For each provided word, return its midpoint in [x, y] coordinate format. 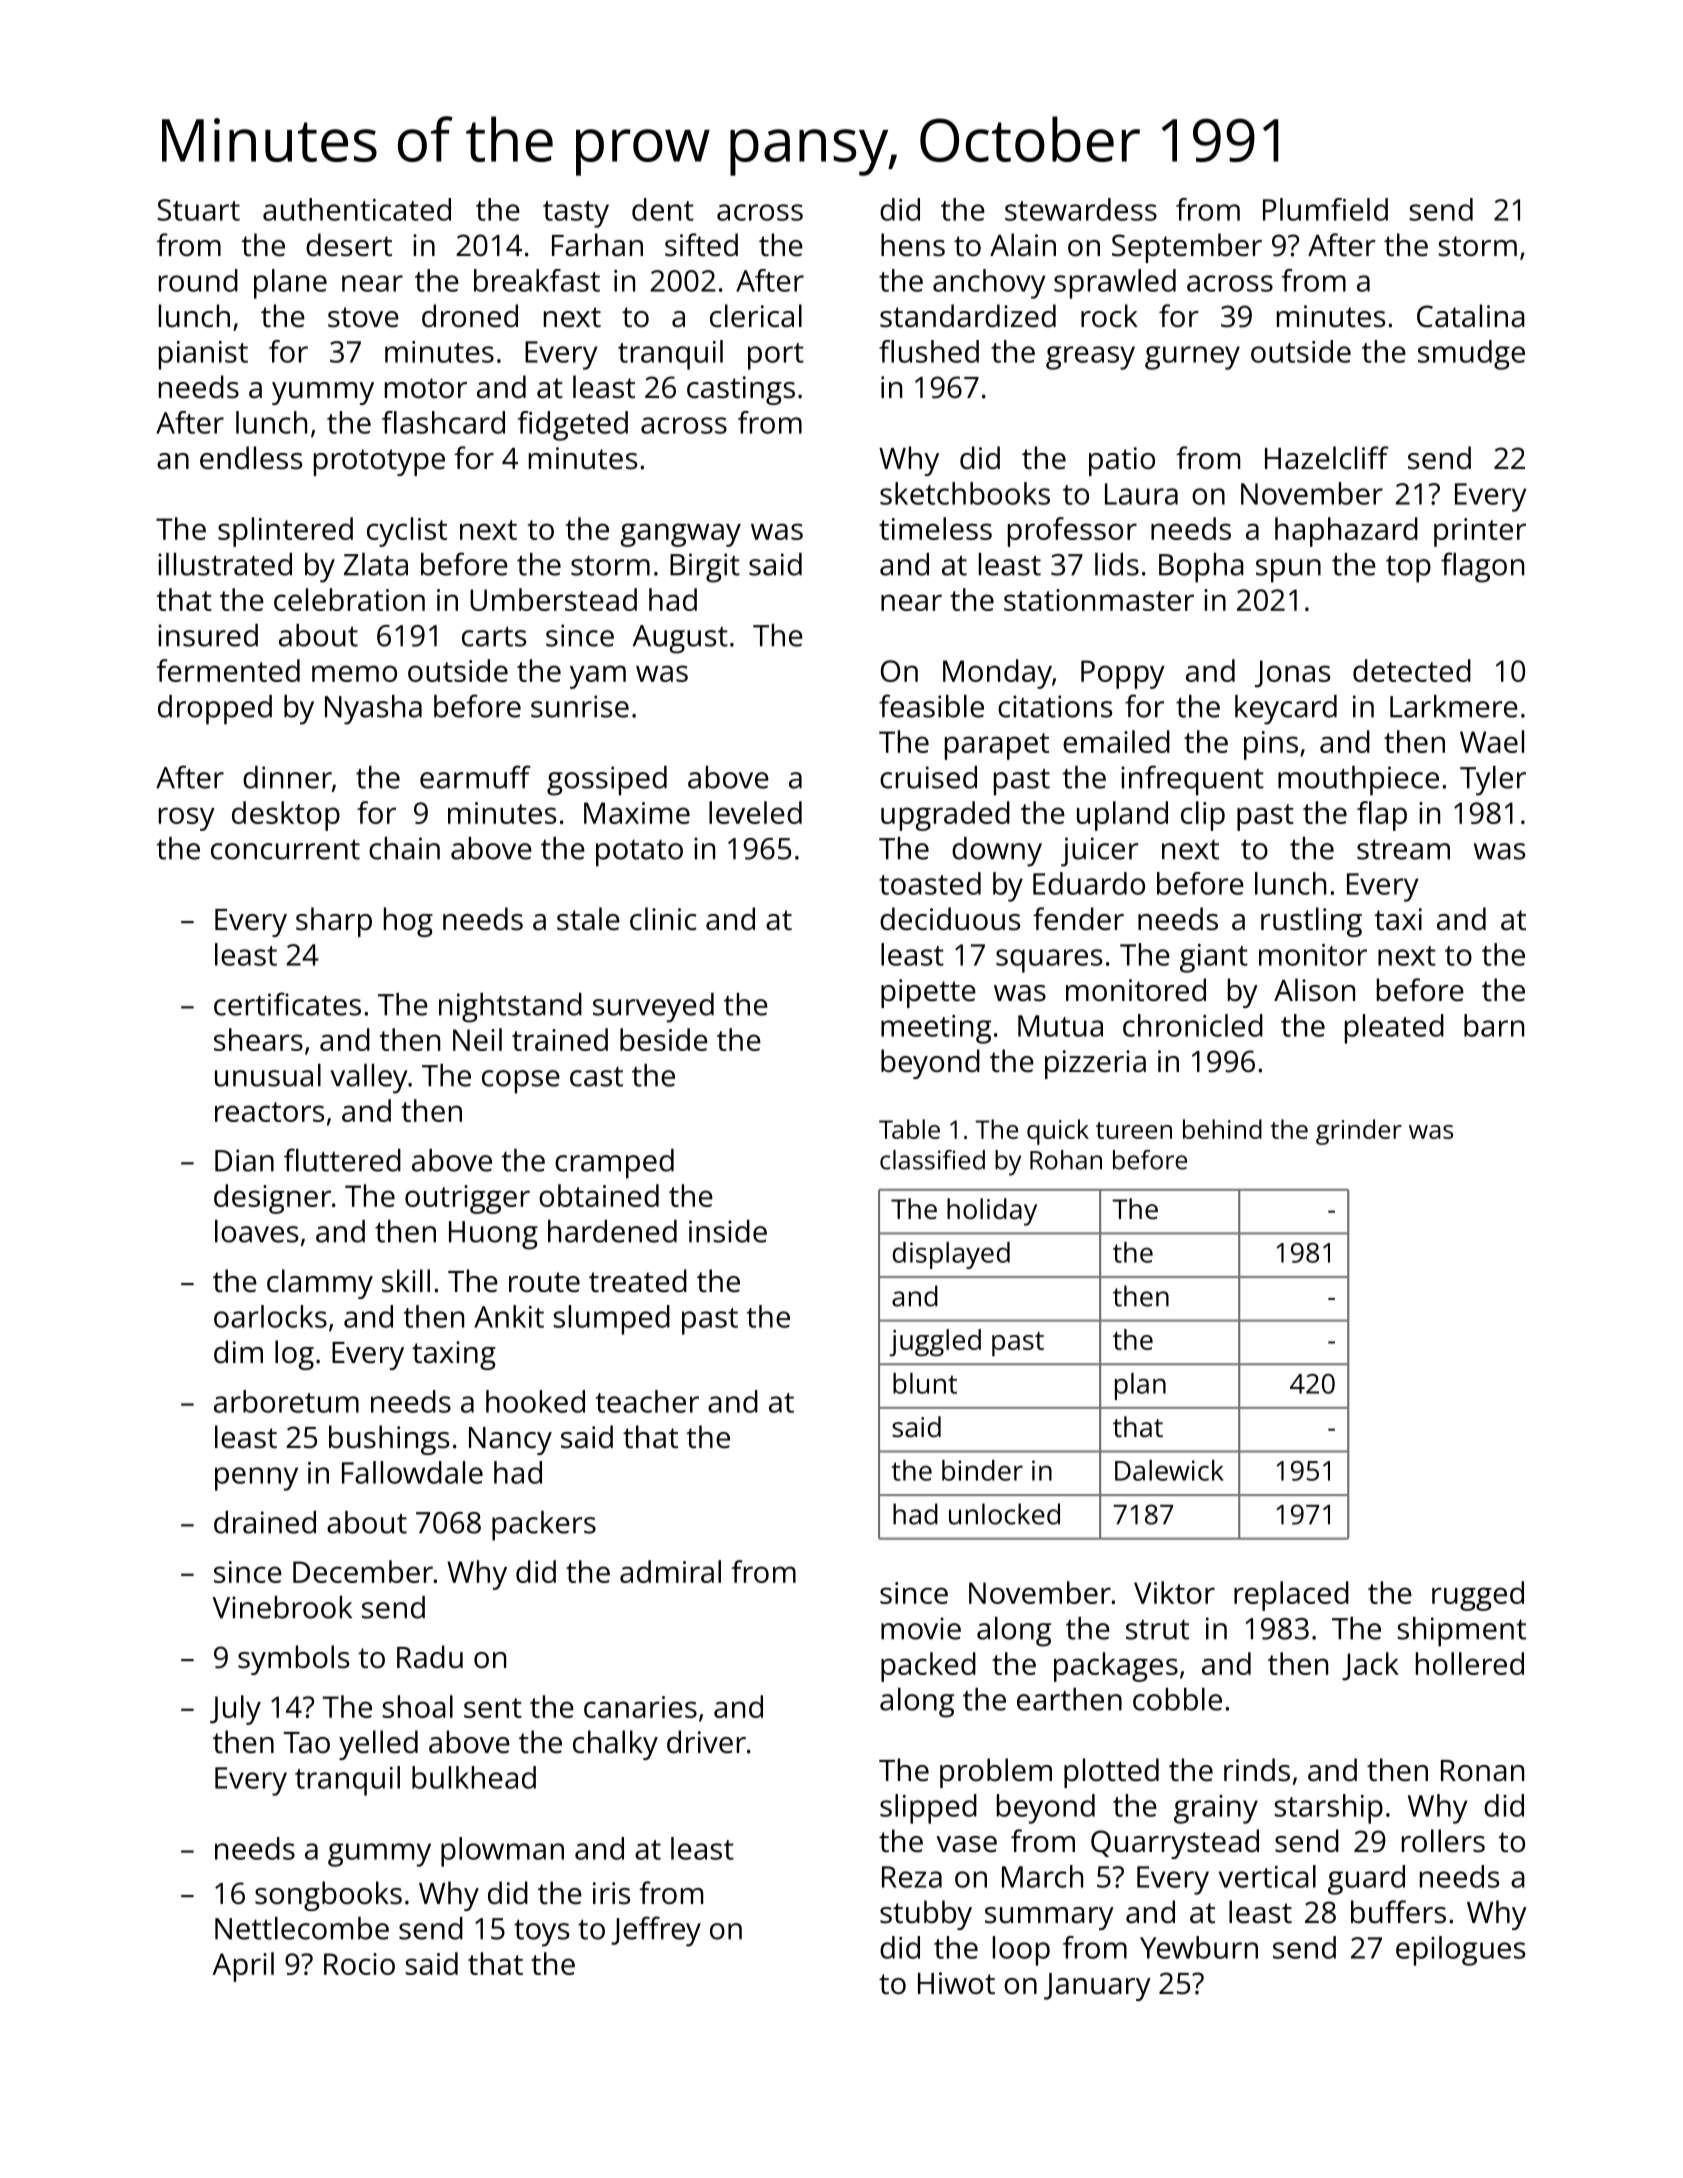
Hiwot [956, 1983]
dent [663, 209]
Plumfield [1325, 209]
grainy [1216, 1809]
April [243, 1967]
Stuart [199, 210]
